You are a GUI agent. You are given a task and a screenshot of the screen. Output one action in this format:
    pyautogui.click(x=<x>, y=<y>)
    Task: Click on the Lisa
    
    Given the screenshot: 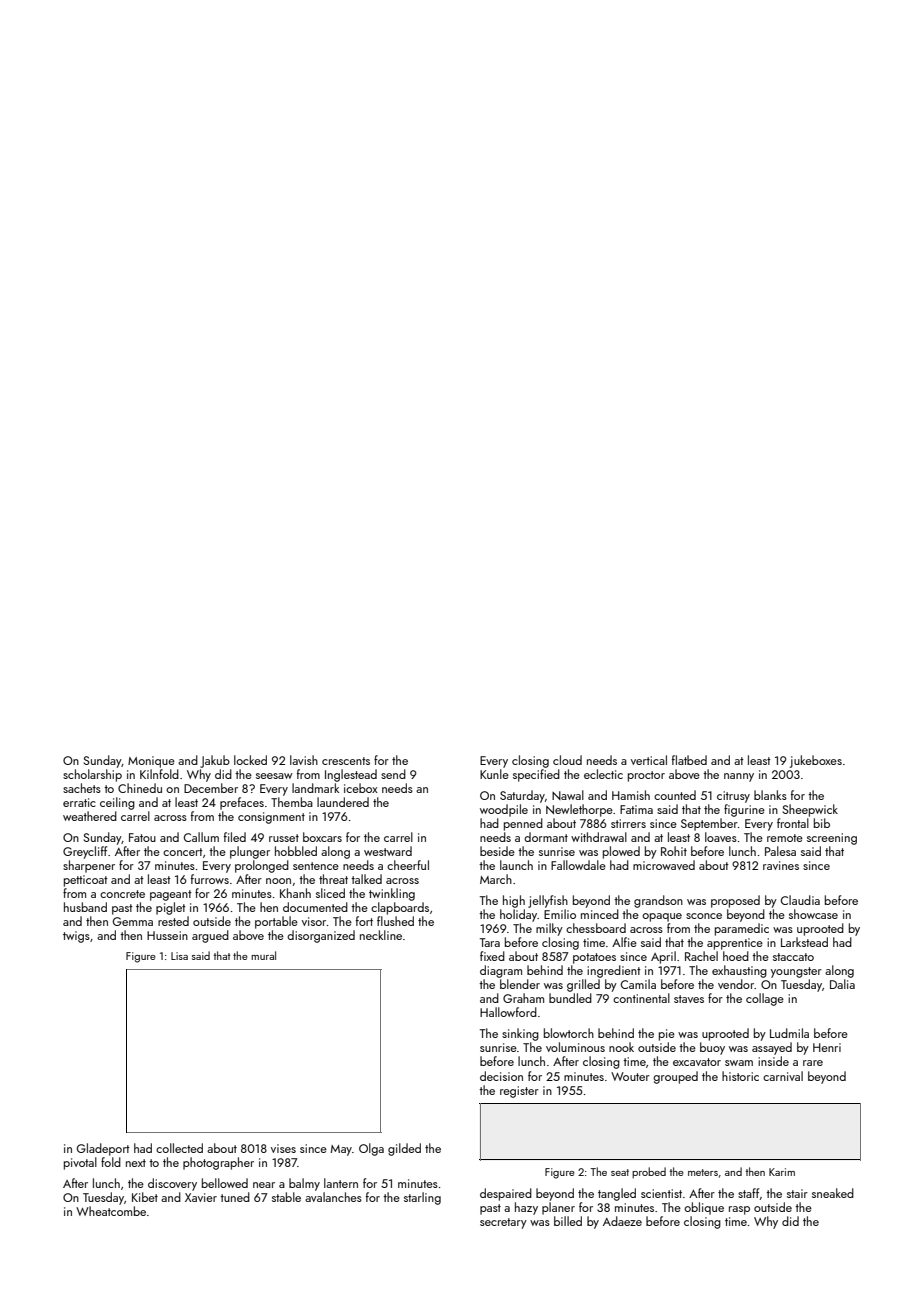 What is the action you would take?
    pyautogui.click(x=179, y=956)
